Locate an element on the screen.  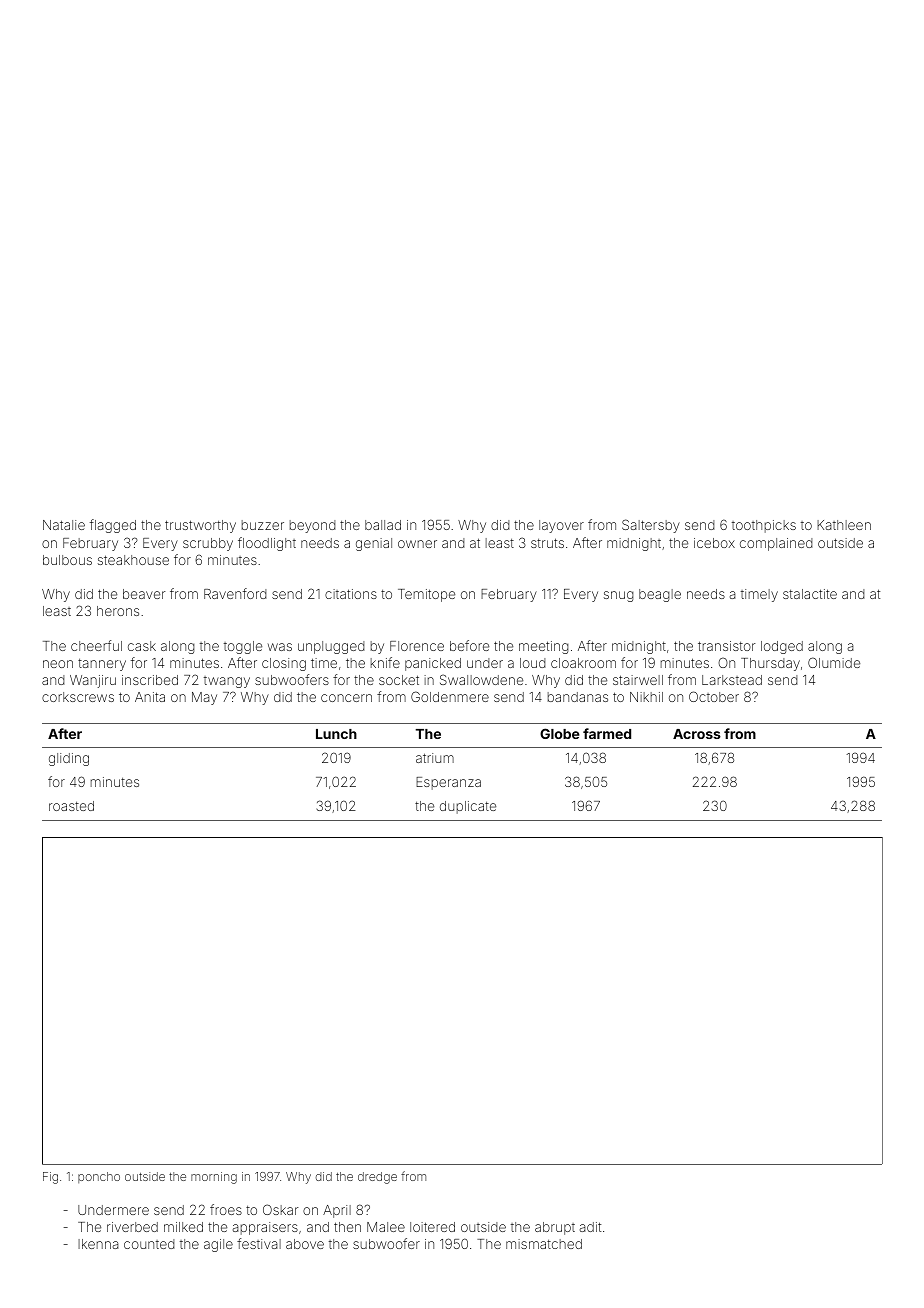
roasted is located at coordinates (71, 806).
